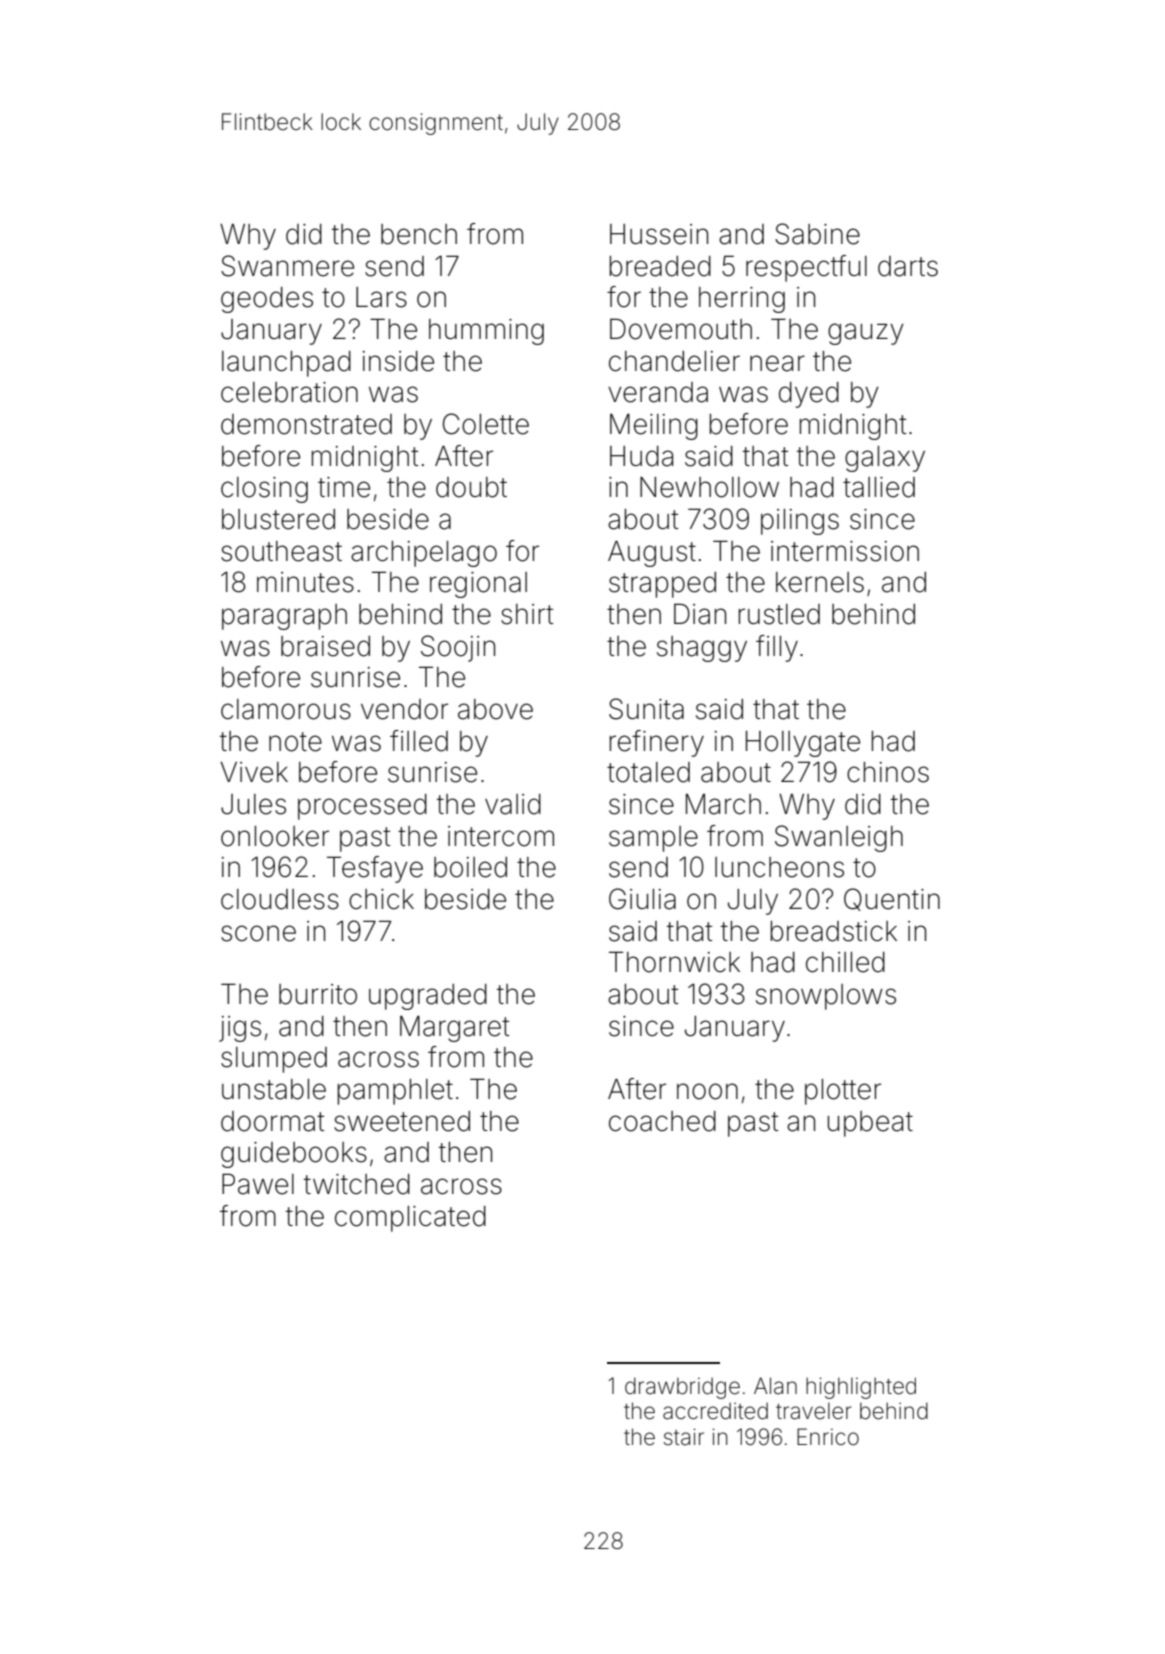  What do you see at coordinates (478, 585) in the document?
I see `regional` at bounding box center [478, 585].
